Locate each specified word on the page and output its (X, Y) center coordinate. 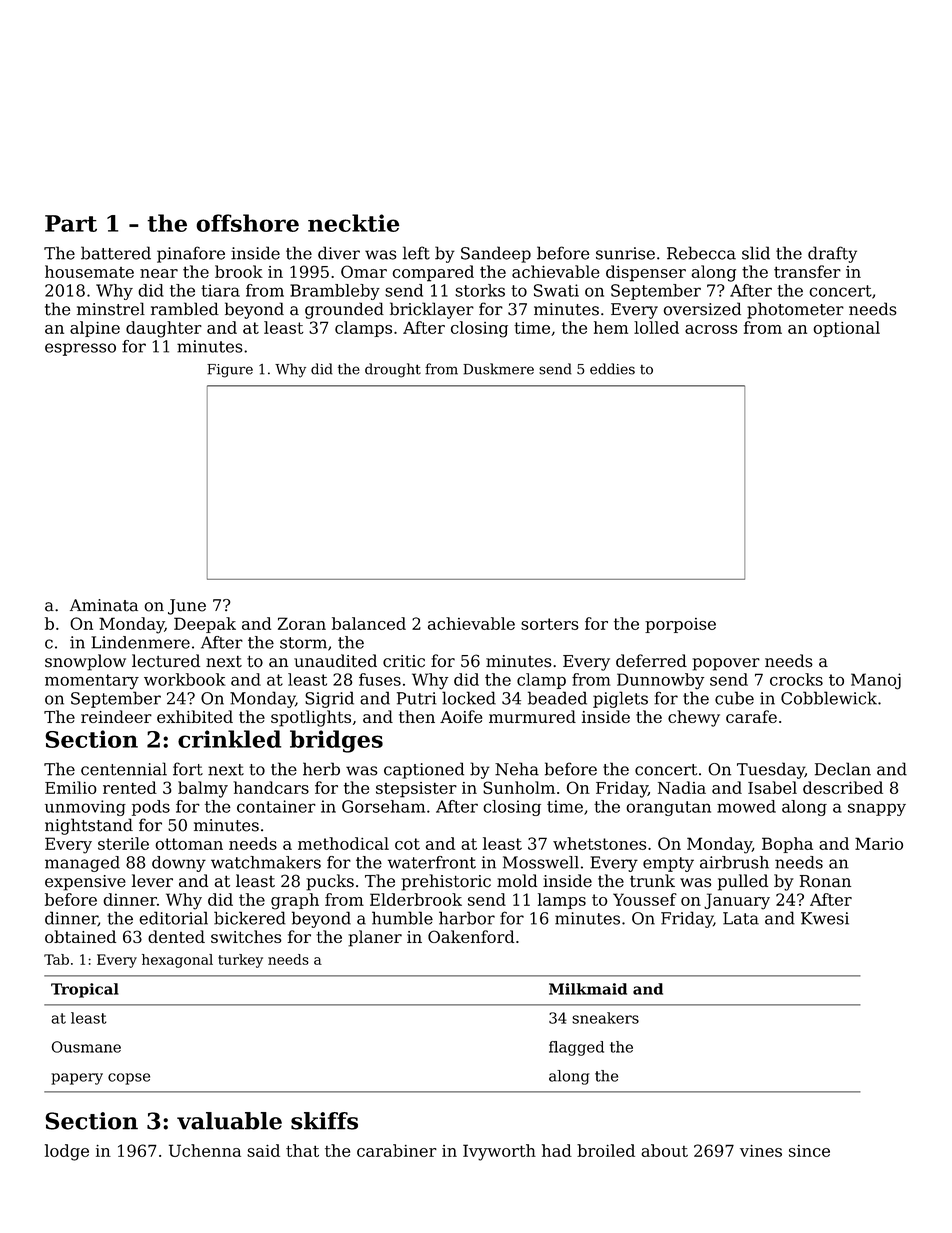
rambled (185, 309)
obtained (80, 936)
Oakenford (471, 936)
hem (611, 327)
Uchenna (205, 1150)
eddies (612, 369)
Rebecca (701, 253)
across (711, 329)
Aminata (104, 605)
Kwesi (825, 918)
